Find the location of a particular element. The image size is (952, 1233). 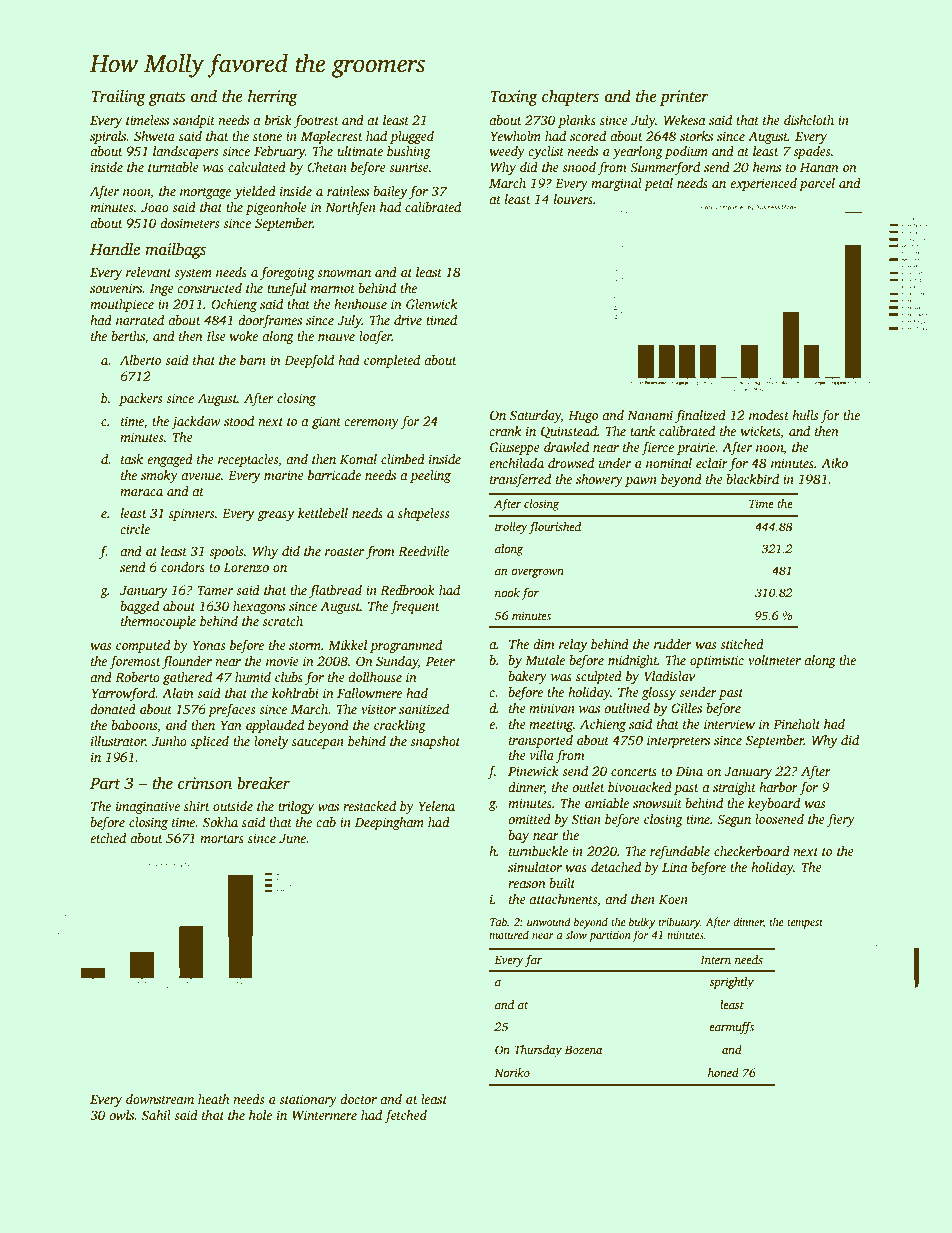

honed is located at coordinates (723, 1072).
